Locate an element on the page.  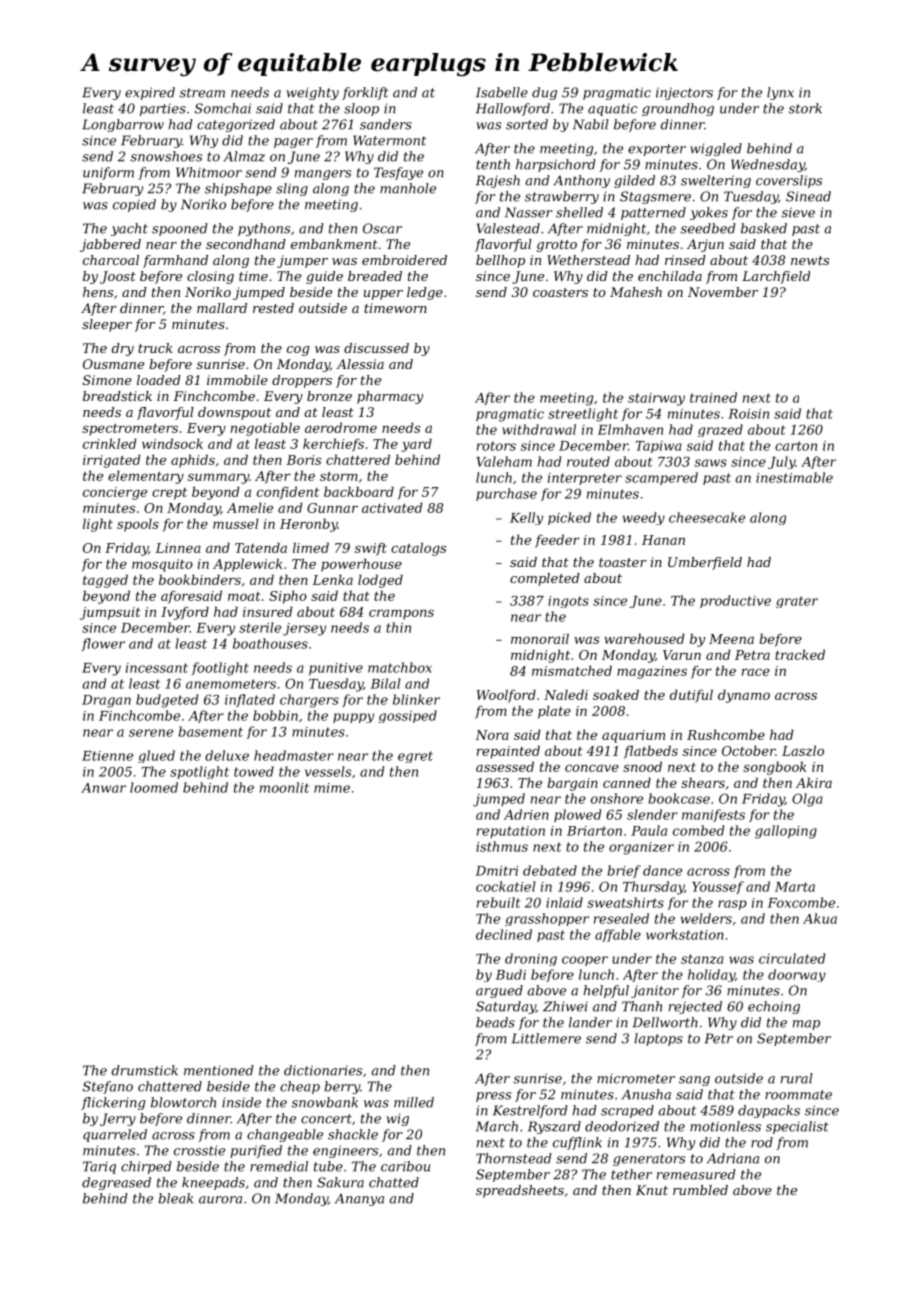
grotto is located at coordinates (557, 246).
